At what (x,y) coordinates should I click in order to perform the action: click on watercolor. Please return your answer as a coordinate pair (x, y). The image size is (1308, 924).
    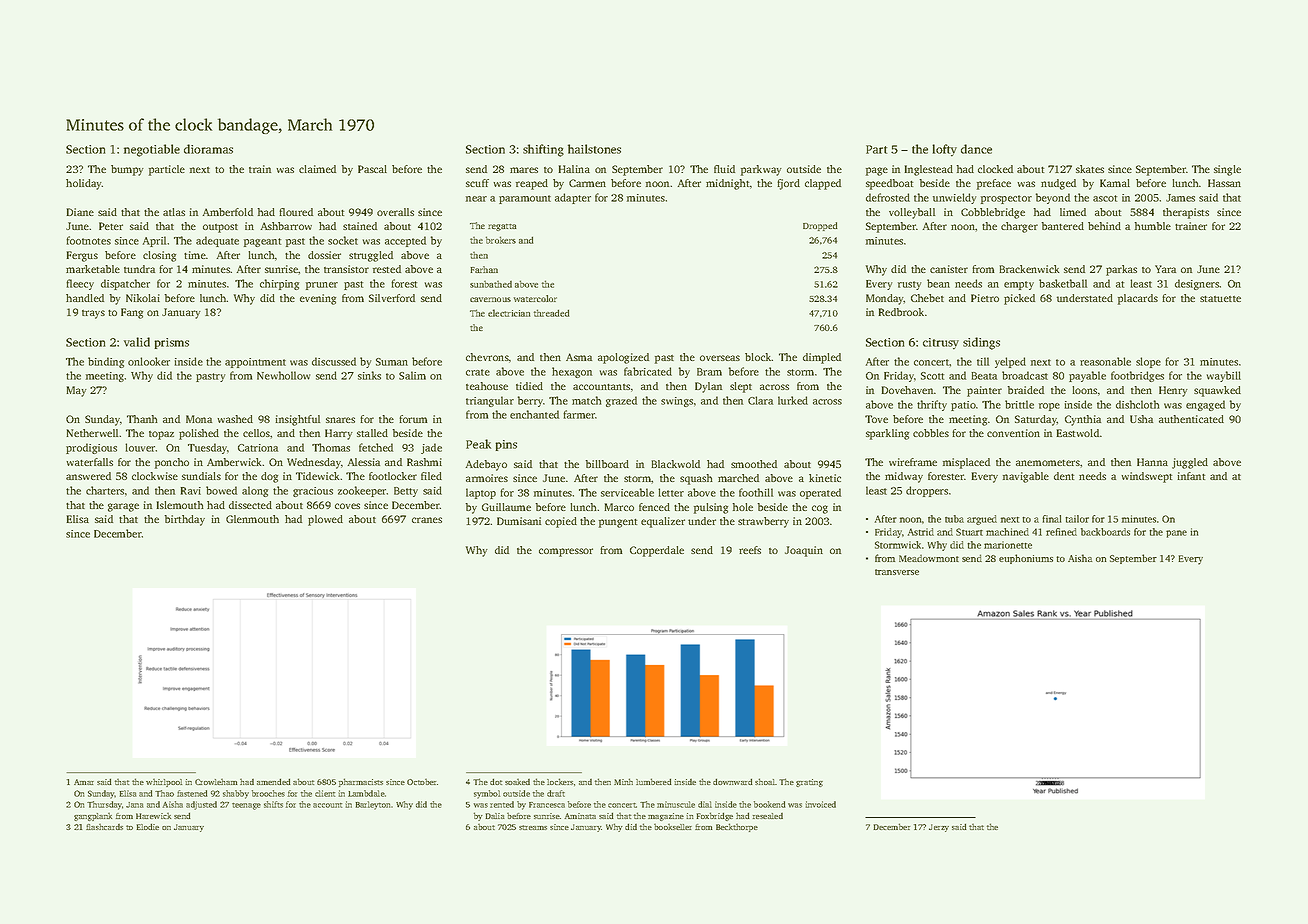
    Looking at the image, I should click on (535, 298).
